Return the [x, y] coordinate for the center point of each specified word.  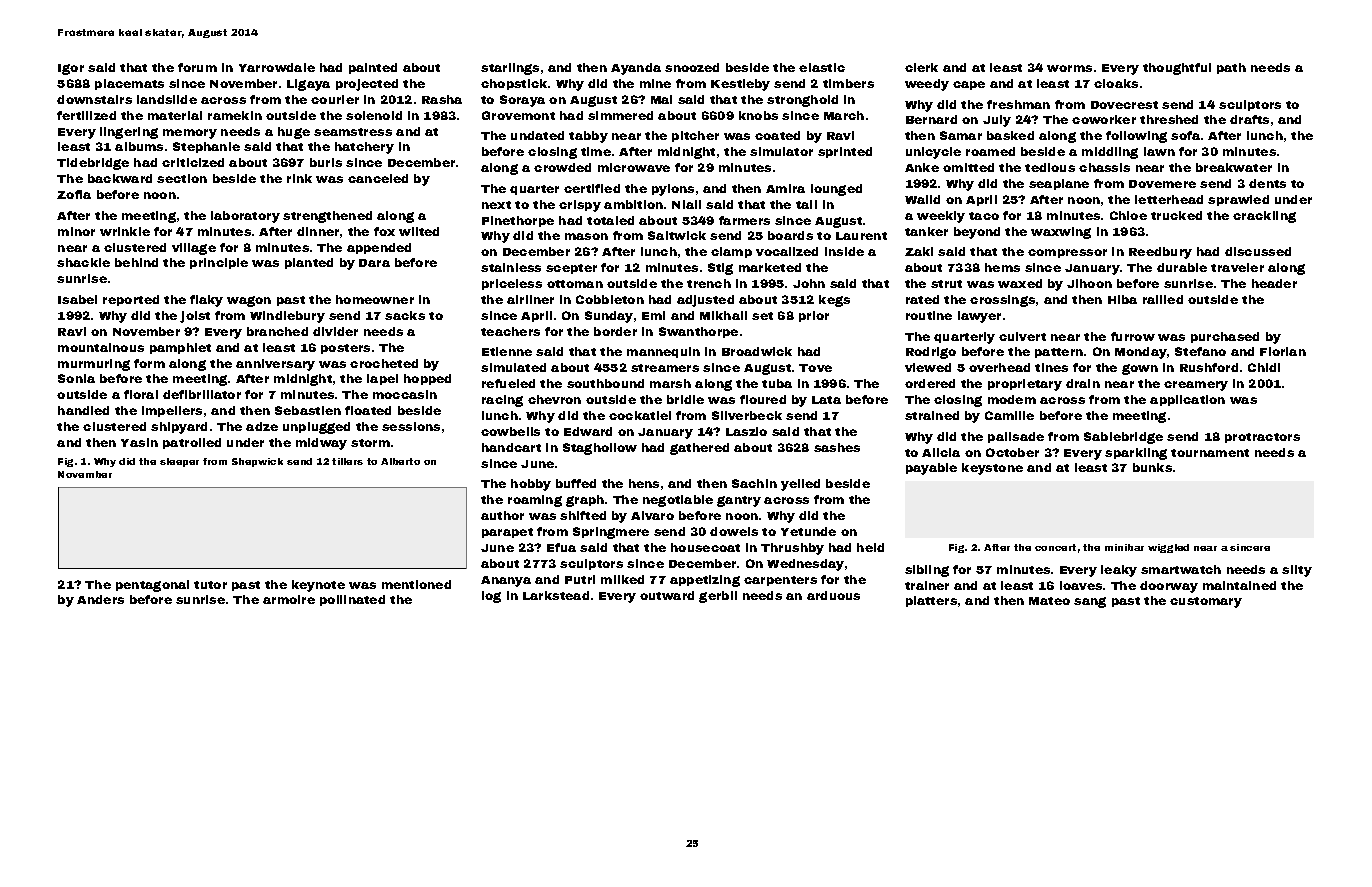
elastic [822, 67]
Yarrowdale [277, 67]
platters [931, 601]
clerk [921, 67]
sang [1090, 602]
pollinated [352, 600]
